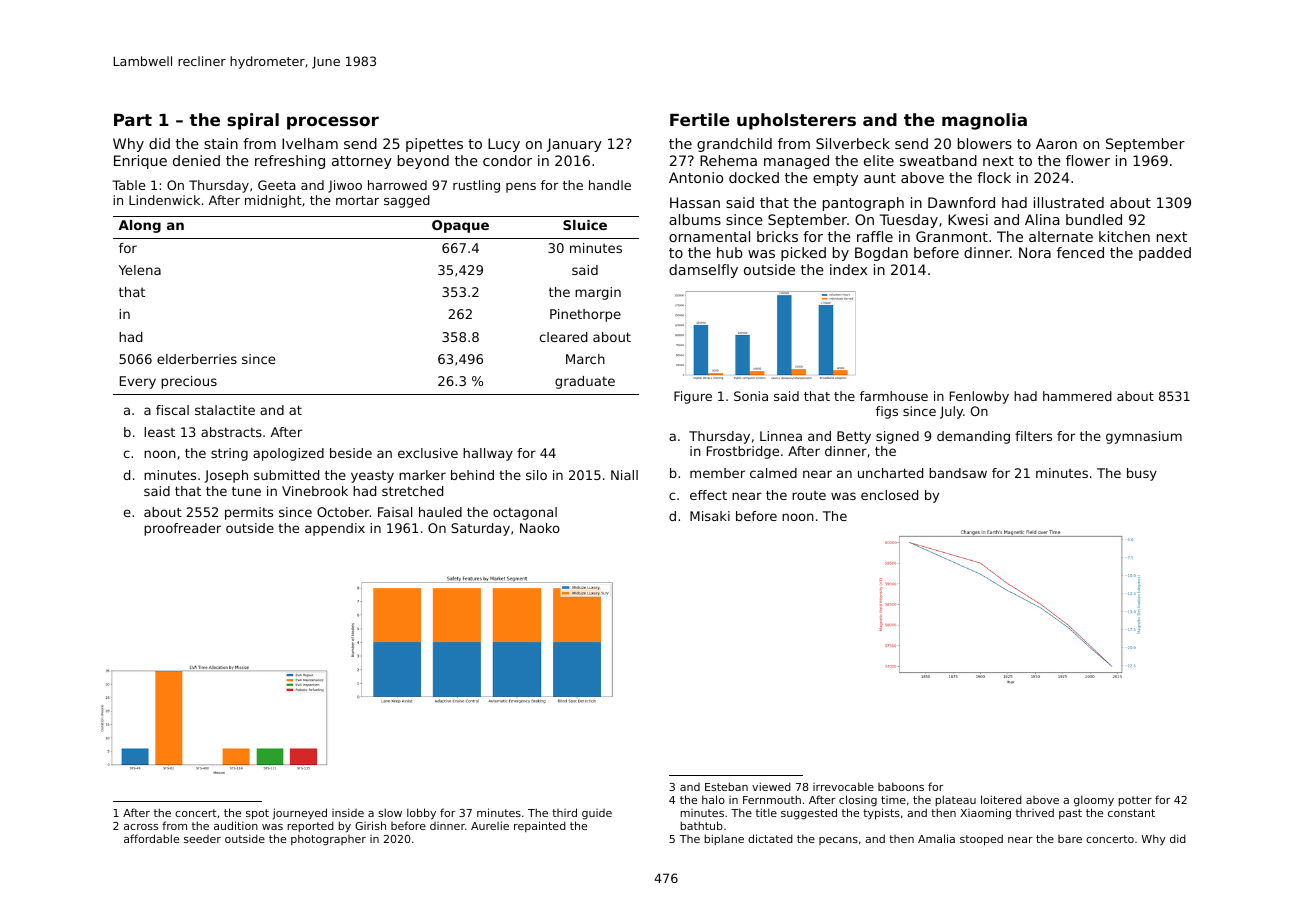 The image size is (1308, 924). What do you see at coordinates (777, 236) in the screenshot?
I see `bricks` at bounding box center [777, 236].
